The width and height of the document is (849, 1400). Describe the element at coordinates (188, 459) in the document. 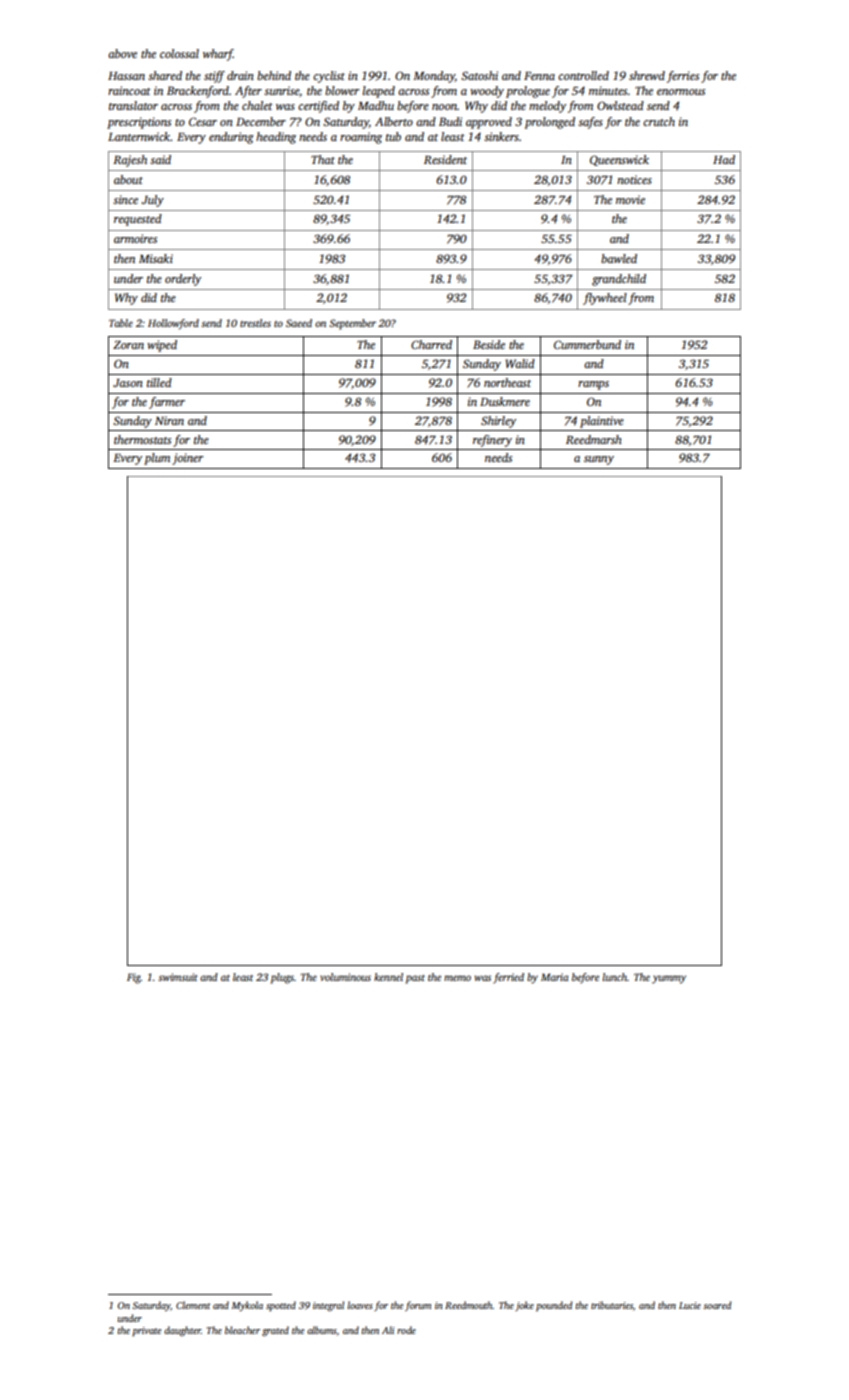

I see `joiner` at that location.
